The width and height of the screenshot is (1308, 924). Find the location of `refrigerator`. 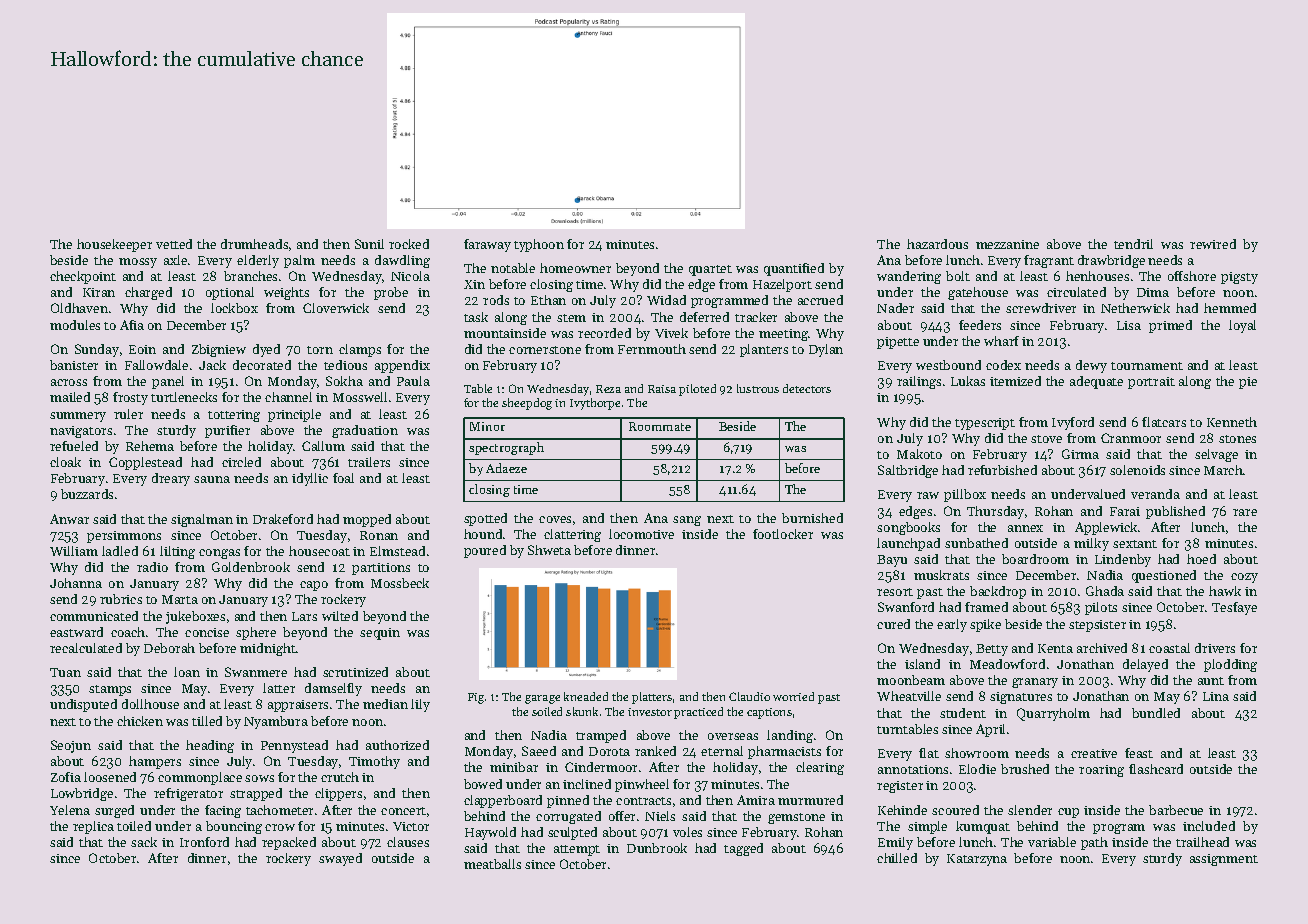

refrigerator is located at coordinates (188, 794).
